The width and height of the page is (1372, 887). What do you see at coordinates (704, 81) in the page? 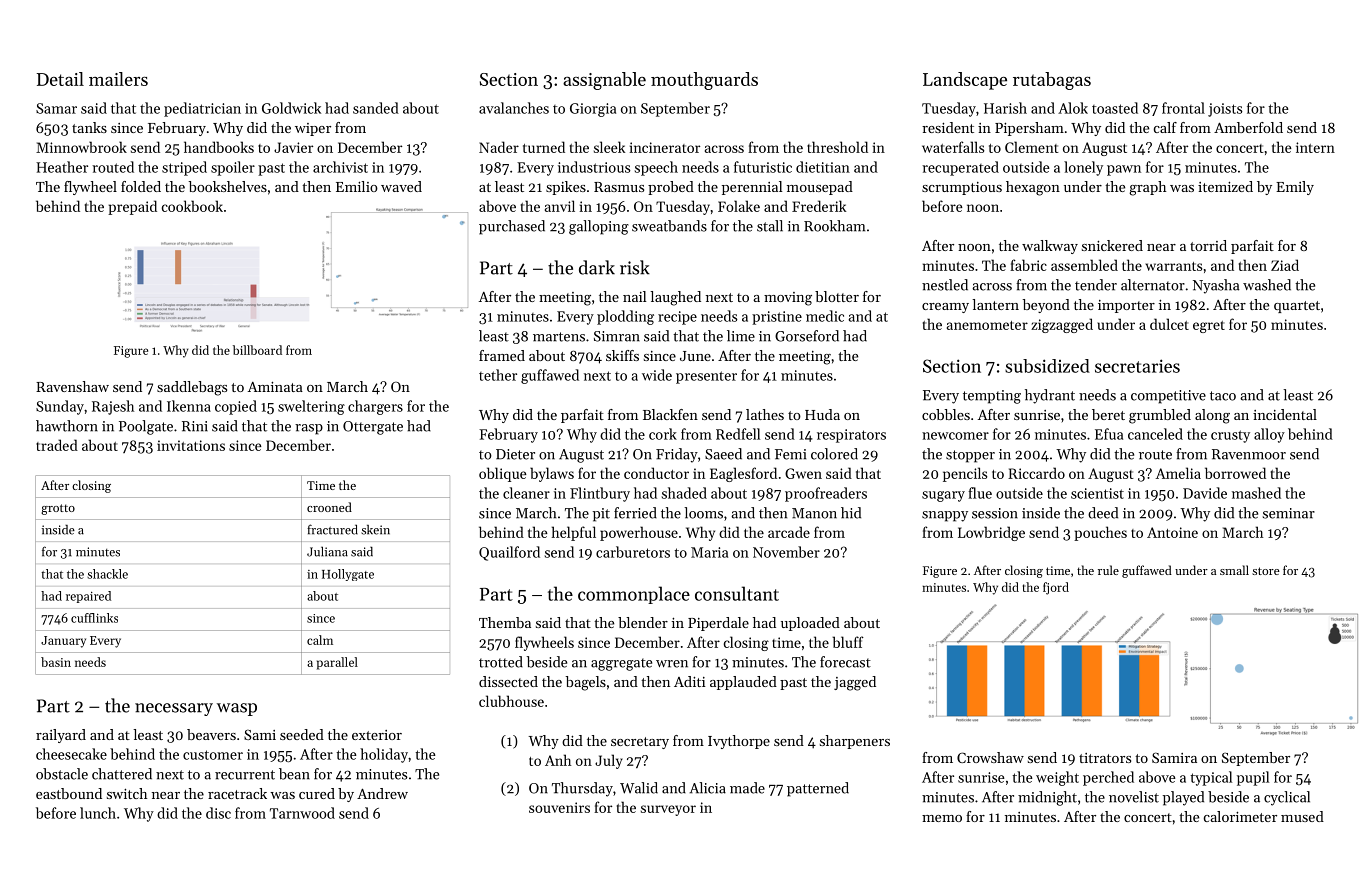
I see `mouthguards` at bounding box center [704, 81].
